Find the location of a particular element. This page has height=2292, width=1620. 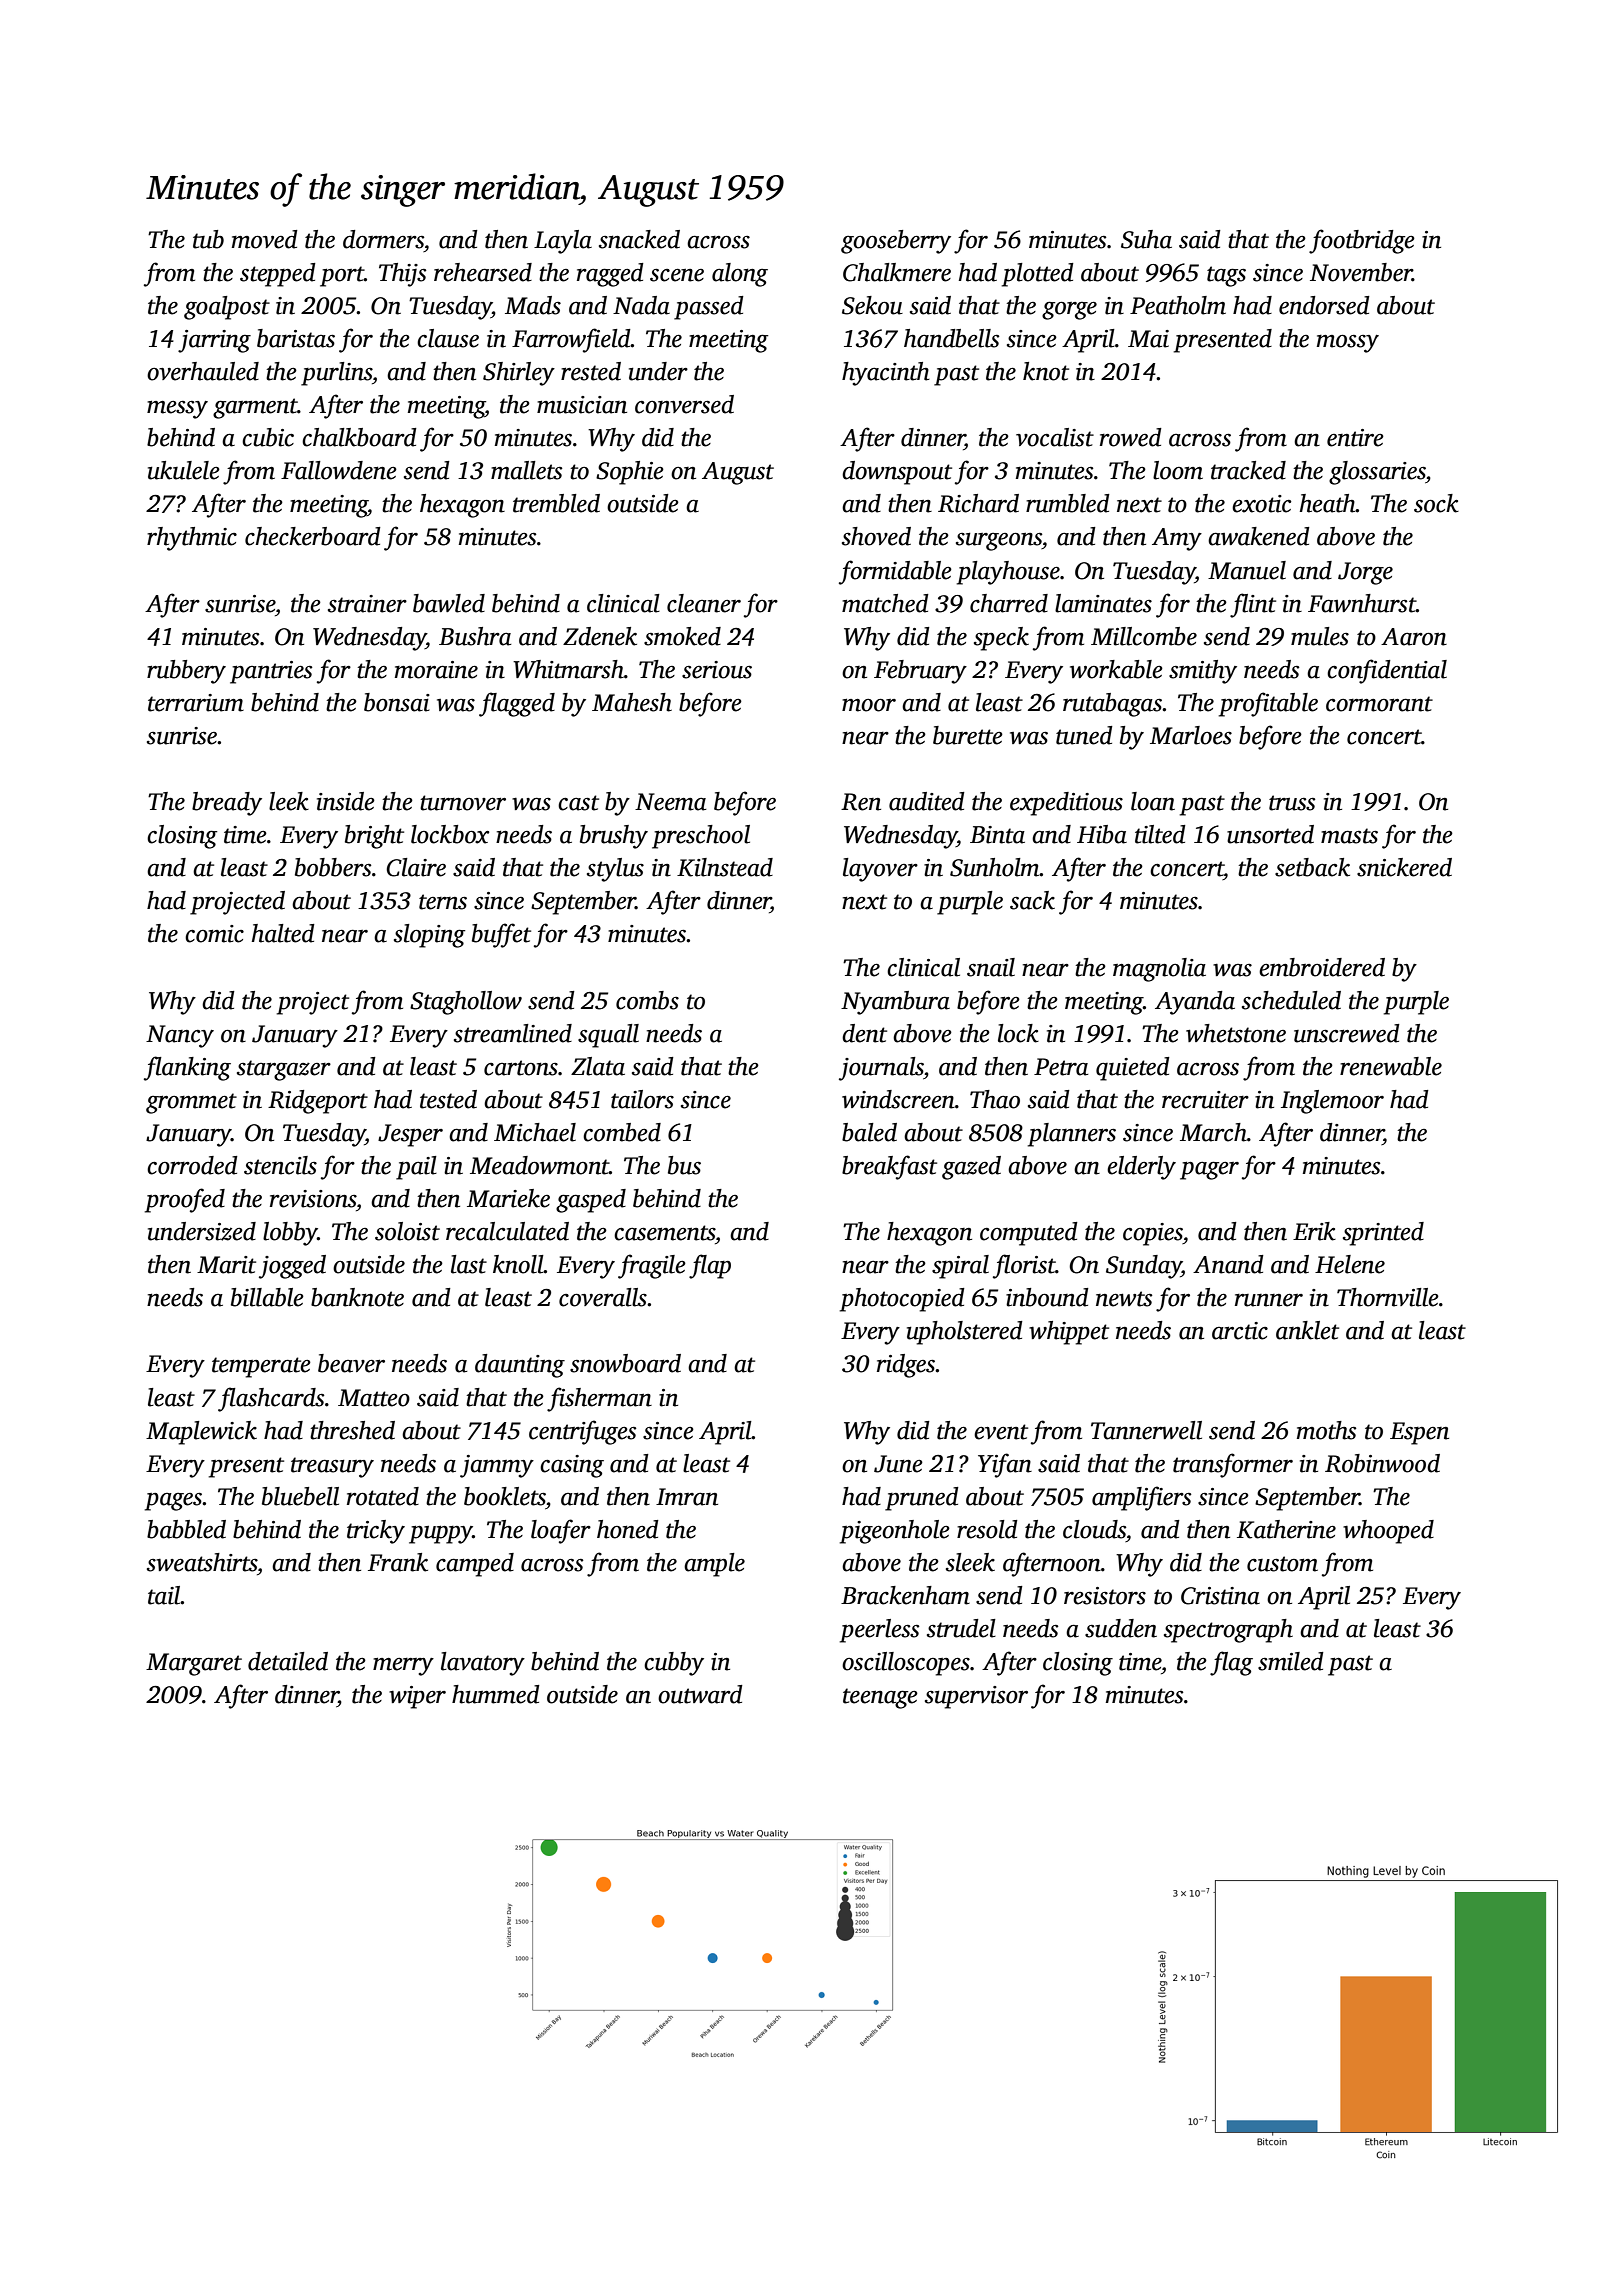

renewable is located at coordinates (1391, 1066).
